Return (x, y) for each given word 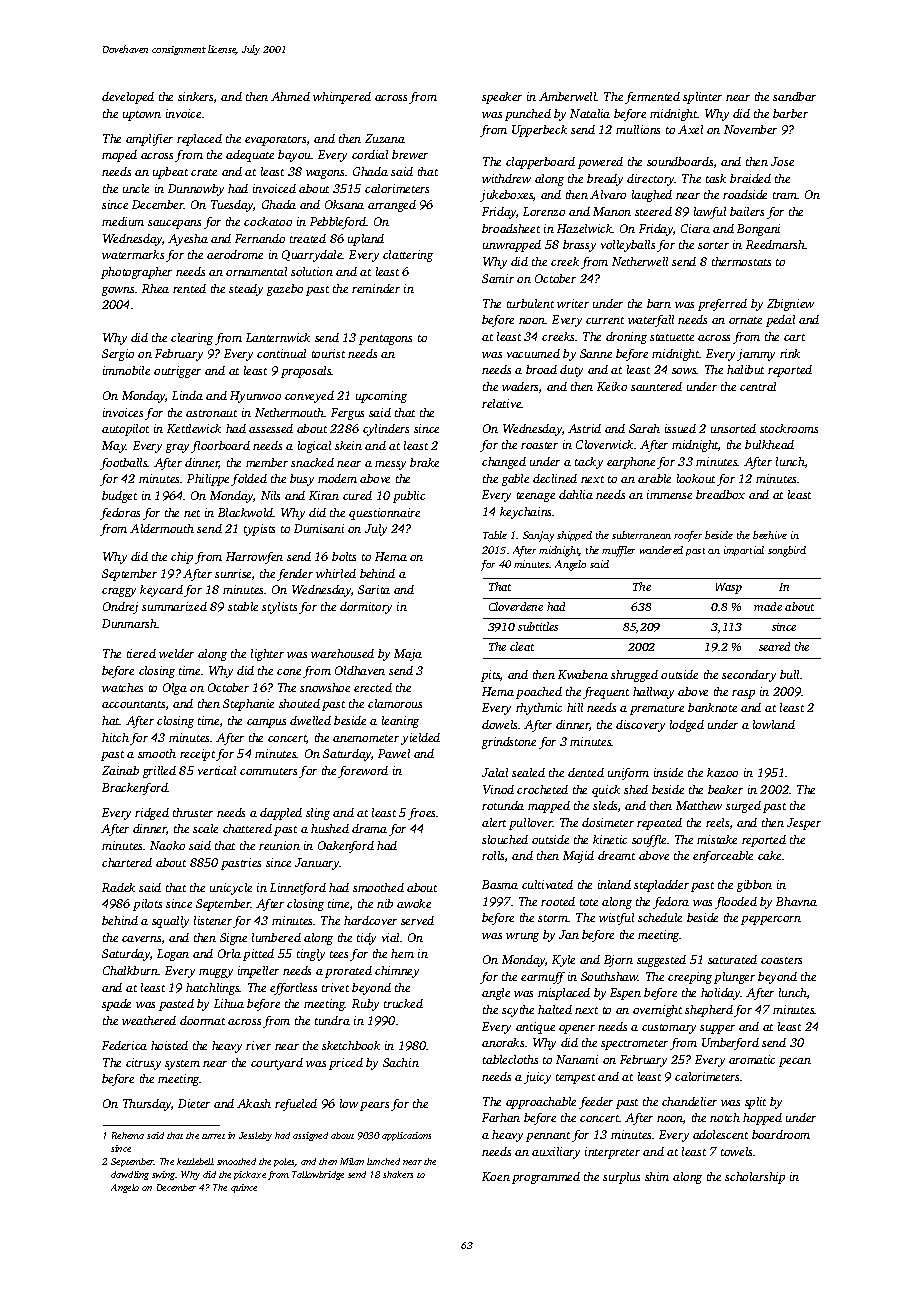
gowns (118, 291)
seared (774, 646)
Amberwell (568, 96)
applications (406, 1136)
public (409, 497)
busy (302, 480)
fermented (652, 98)
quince (244, 1188)
